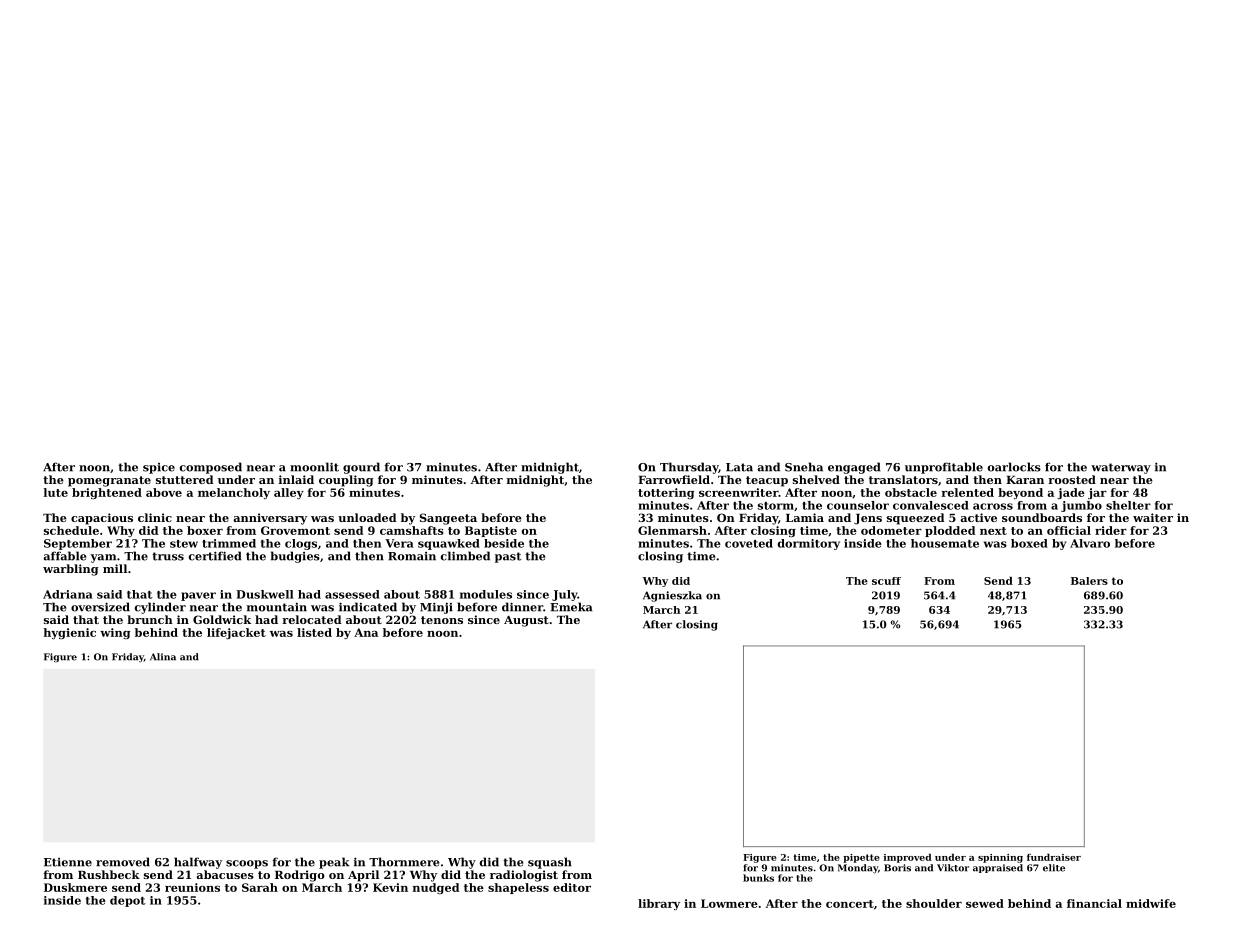 The image size is (1233, 952). Describe the element at coordinates (159, 468) in the page. I see `spice` at that location.
